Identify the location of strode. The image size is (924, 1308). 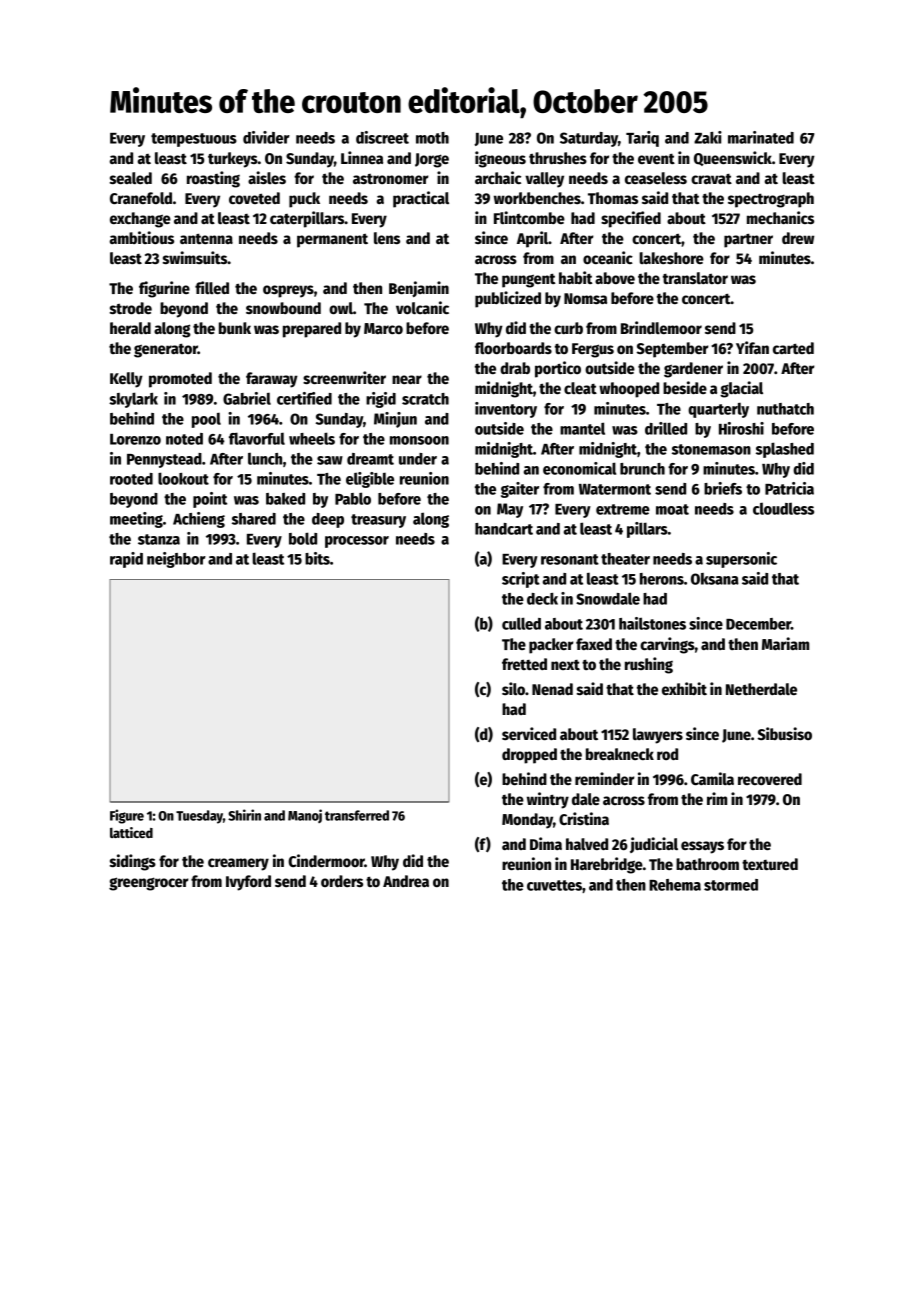
(131, 308).
